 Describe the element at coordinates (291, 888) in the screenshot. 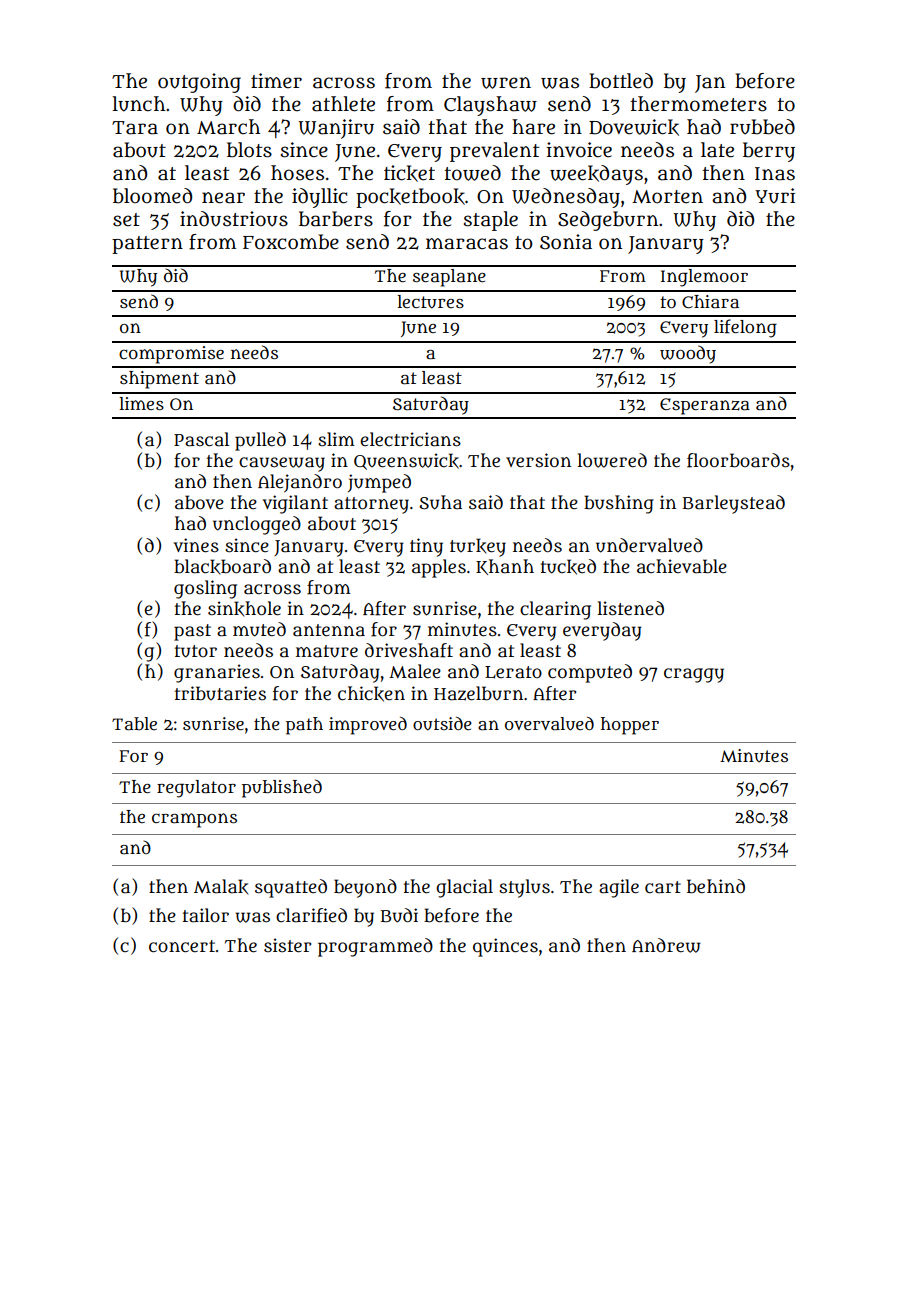

I see `squatted` at that location.
